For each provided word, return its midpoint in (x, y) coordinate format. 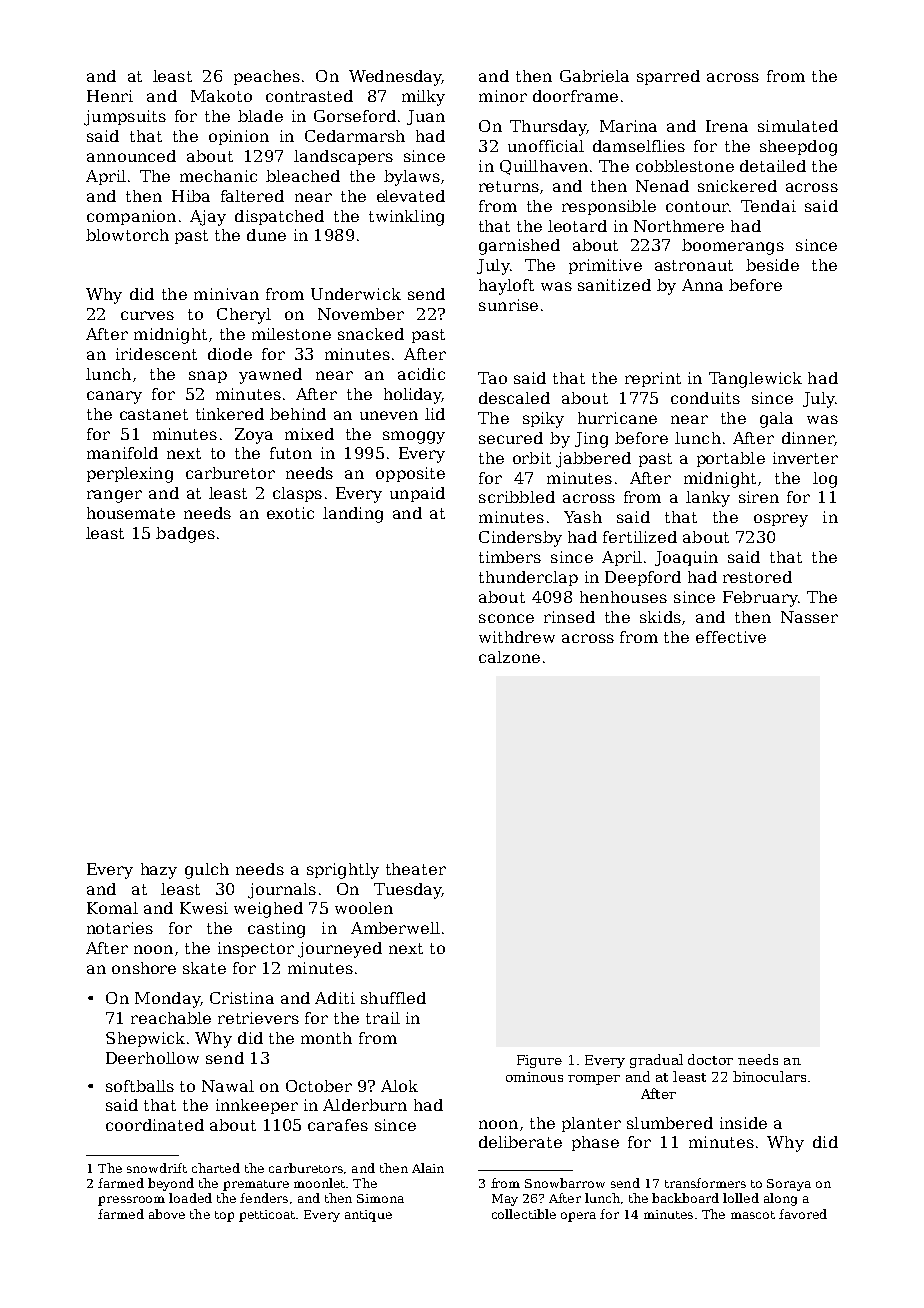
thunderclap (528, 578)
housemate (131, 513)
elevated (411, 196)
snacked (371, 334)
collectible (524, 1214)
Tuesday (408, 891)
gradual (656, 1061)
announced (131, 156)
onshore (144, 968)
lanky (708, 499)
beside (772, 265)
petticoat (267, 1216)
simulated (798, 126)
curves (147, 315)
